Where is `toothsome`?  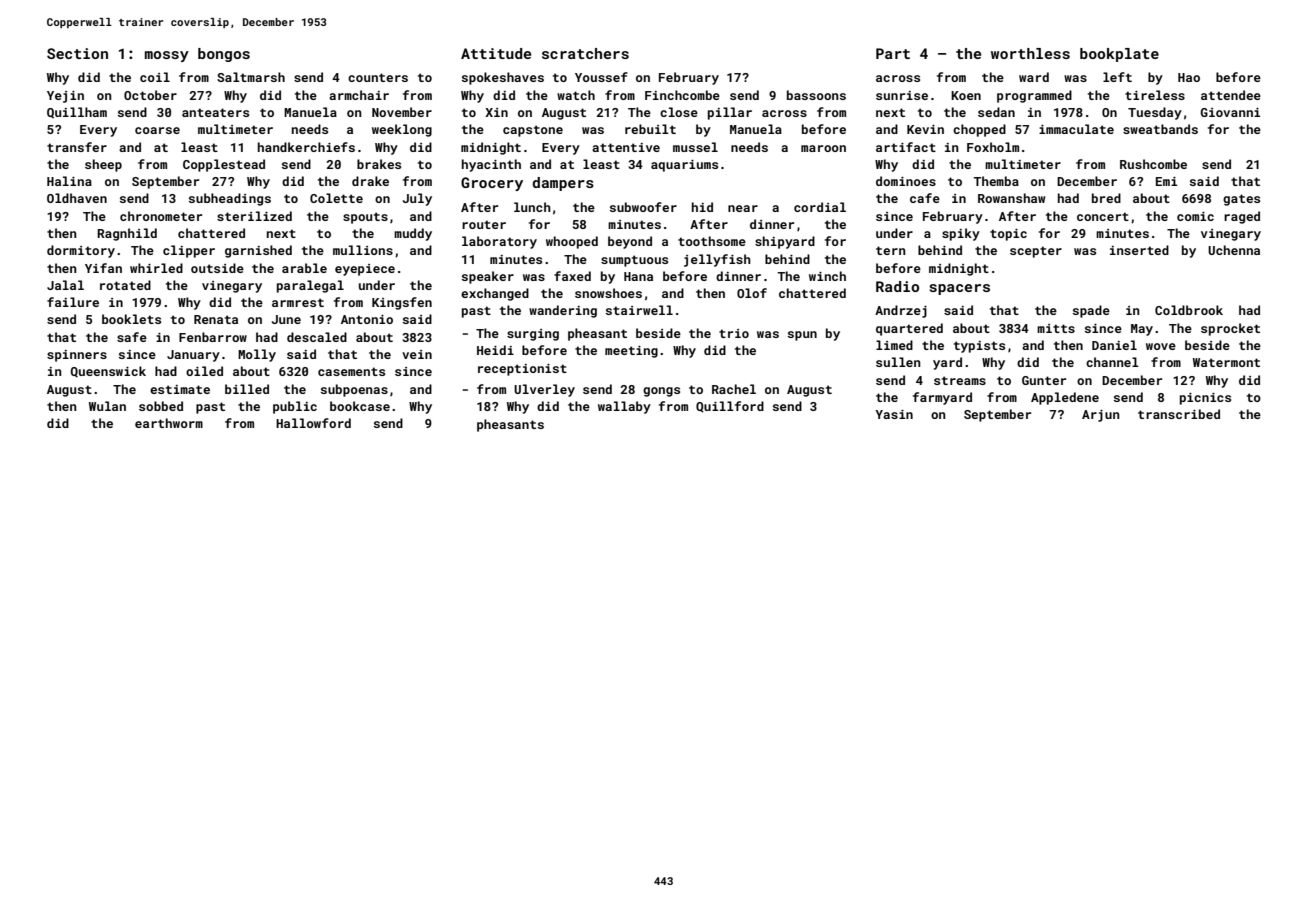 toothsome is located at coordinates (712, 241).
